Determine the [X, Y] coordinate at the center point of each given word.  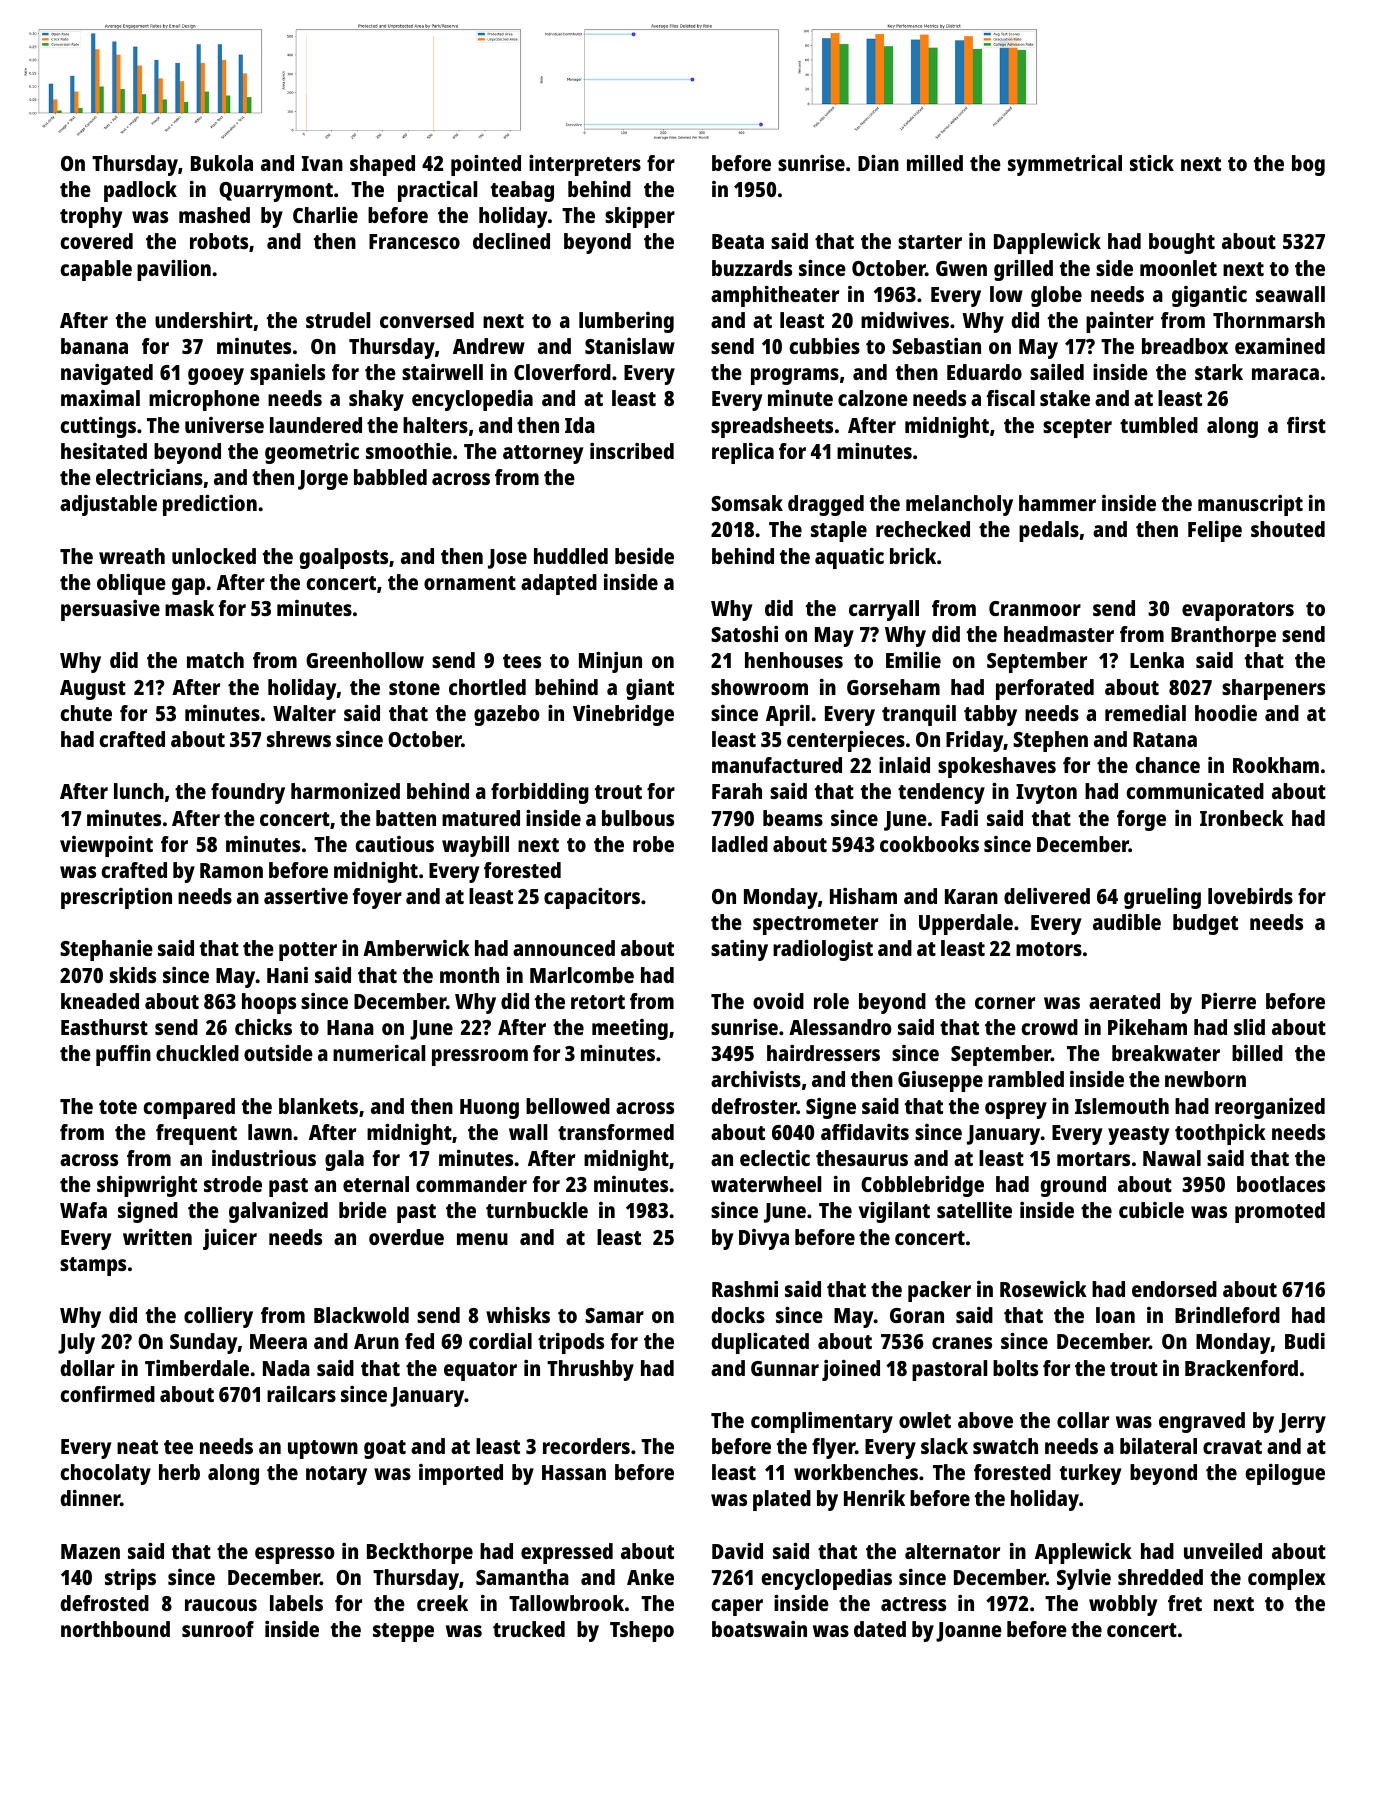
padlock [140, 191]
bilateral [1158, 1446]
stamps [93, 1266]
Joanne [969, 1632]
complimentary [822, 1422]
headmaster [1059, 634]
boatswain [759, 1629]
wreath [132, 556]
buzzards [752, 268]
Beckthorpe [420, 1553]
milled [935, 163]
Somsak [747, 503]
